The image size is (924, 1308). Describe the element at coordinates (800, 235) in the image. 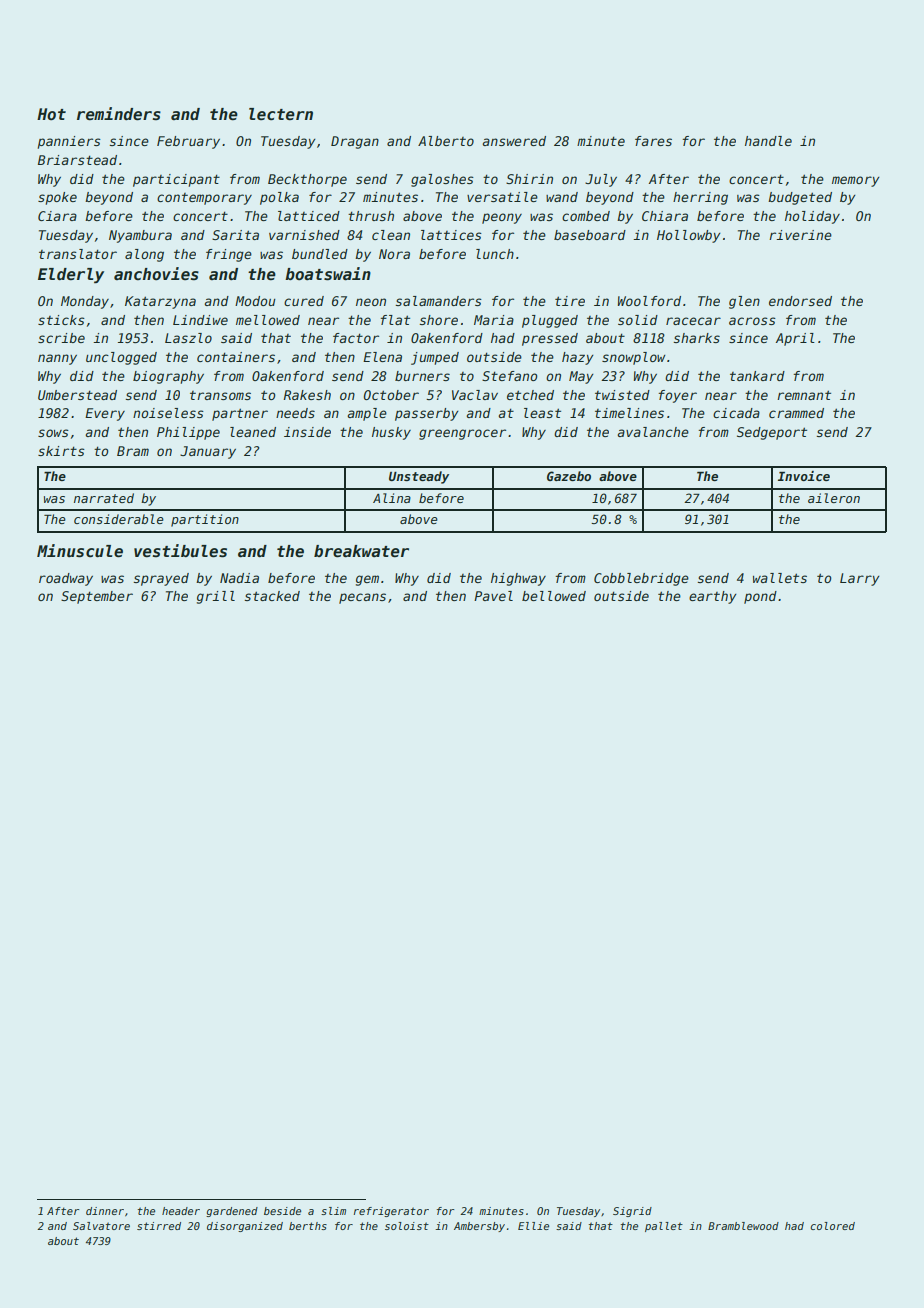

I see `riverine` at that location.
